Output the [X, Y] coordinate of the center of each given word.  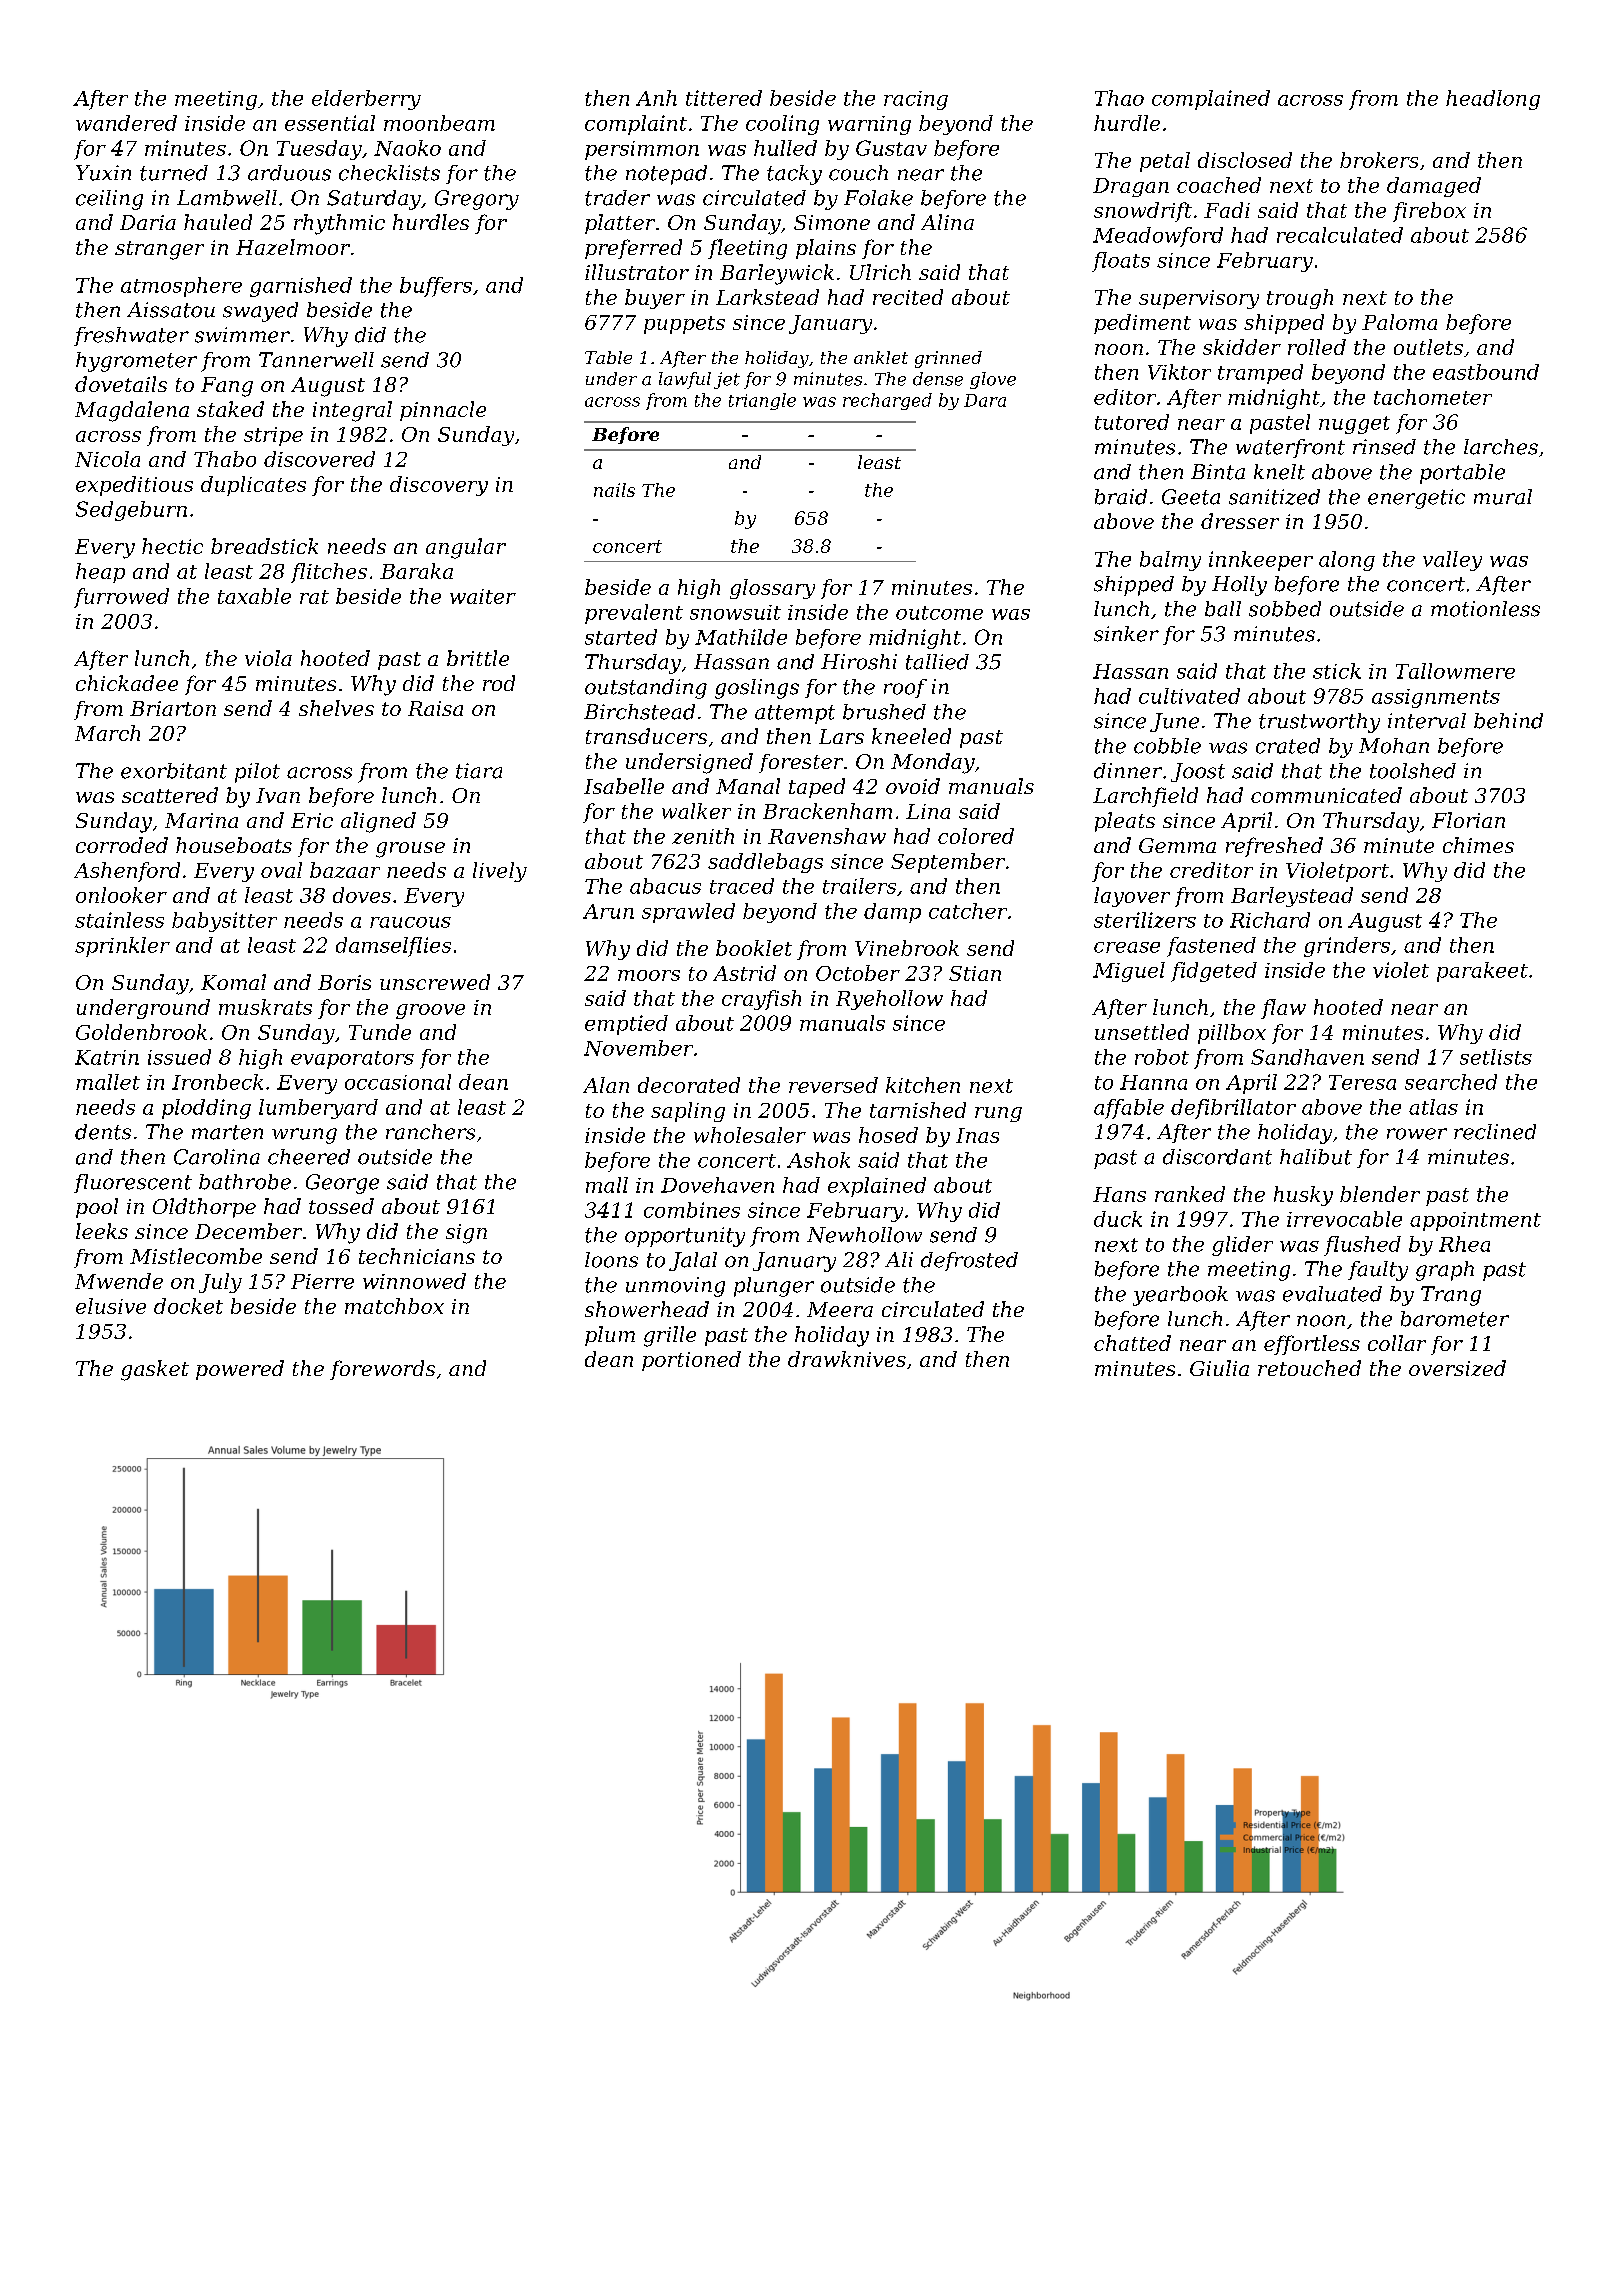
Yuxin [103, 173]
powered [240, 1370]
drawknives [847, 1359]
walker [696, 811]
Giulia [1219, 1368]
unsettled [1142, 1032]
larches [1501, 447]
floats [1121, 262]
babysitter [224, 922]
